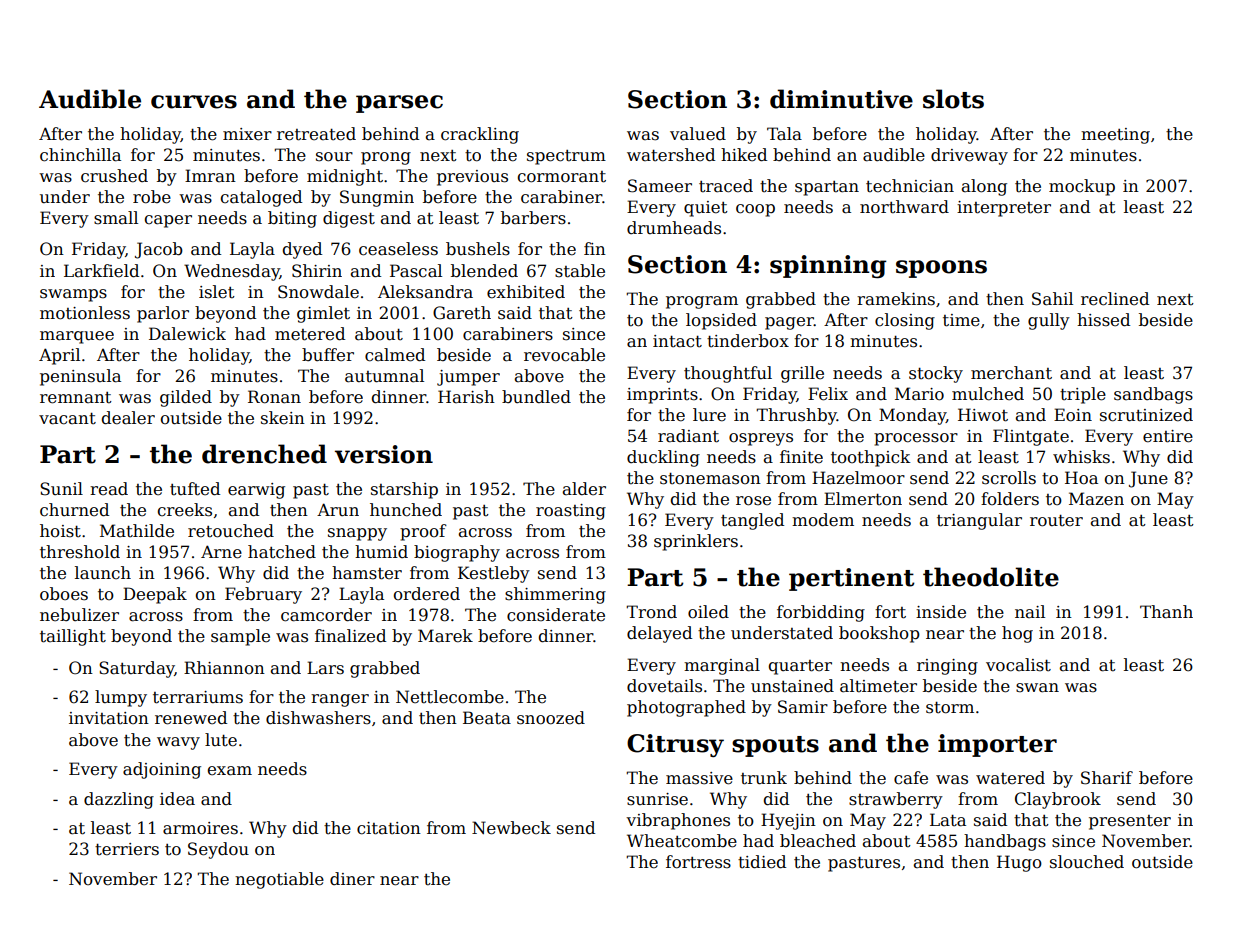 This screenshot has height=952, width=1233. I want to click on lure, so click(709, 415).
